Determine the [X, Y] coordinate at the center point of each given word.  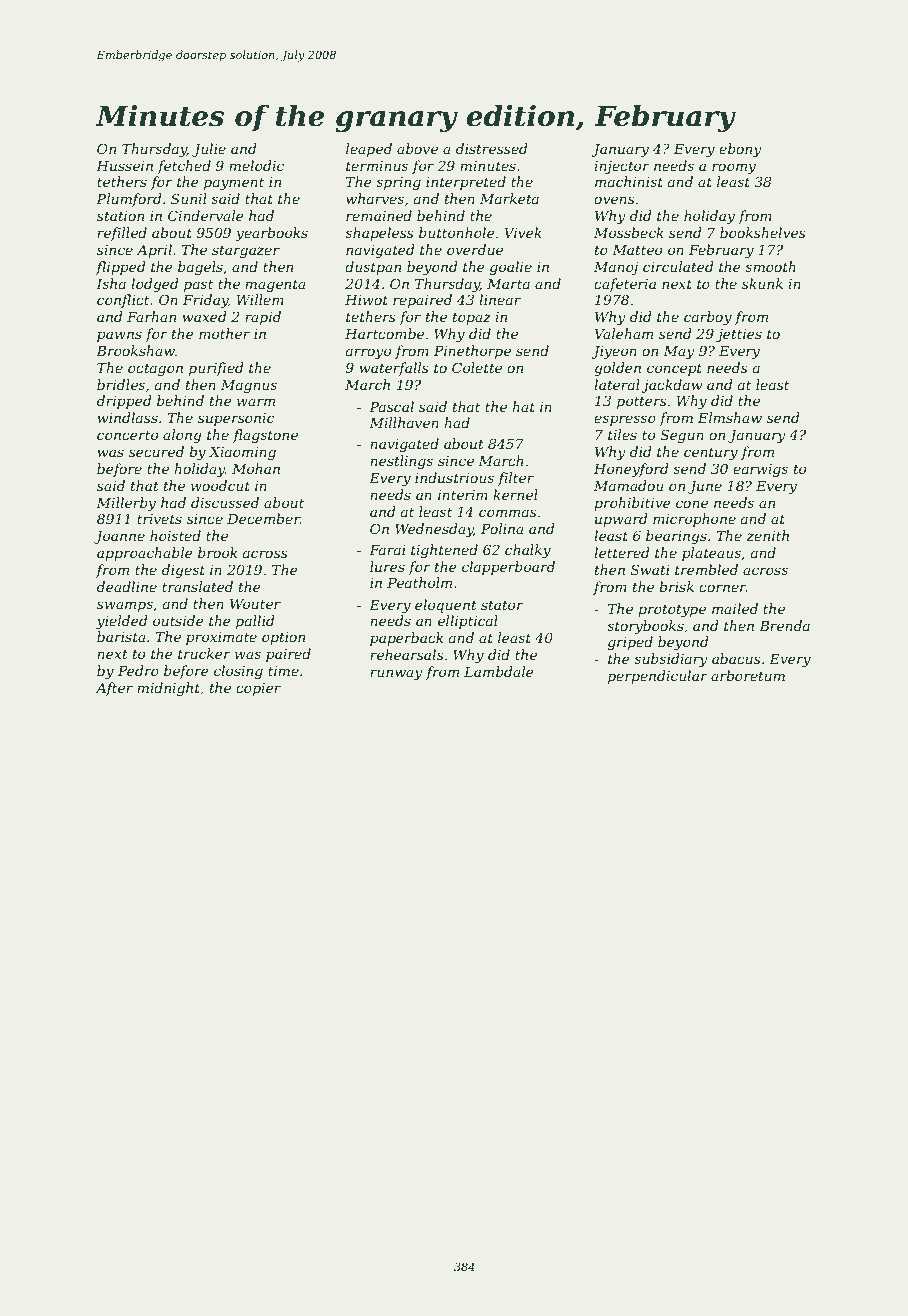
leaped [369, 150]
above [417, 148]
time [283, 671]
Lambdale [499, 671]
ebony [740, 150]
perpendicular [658, 677]
